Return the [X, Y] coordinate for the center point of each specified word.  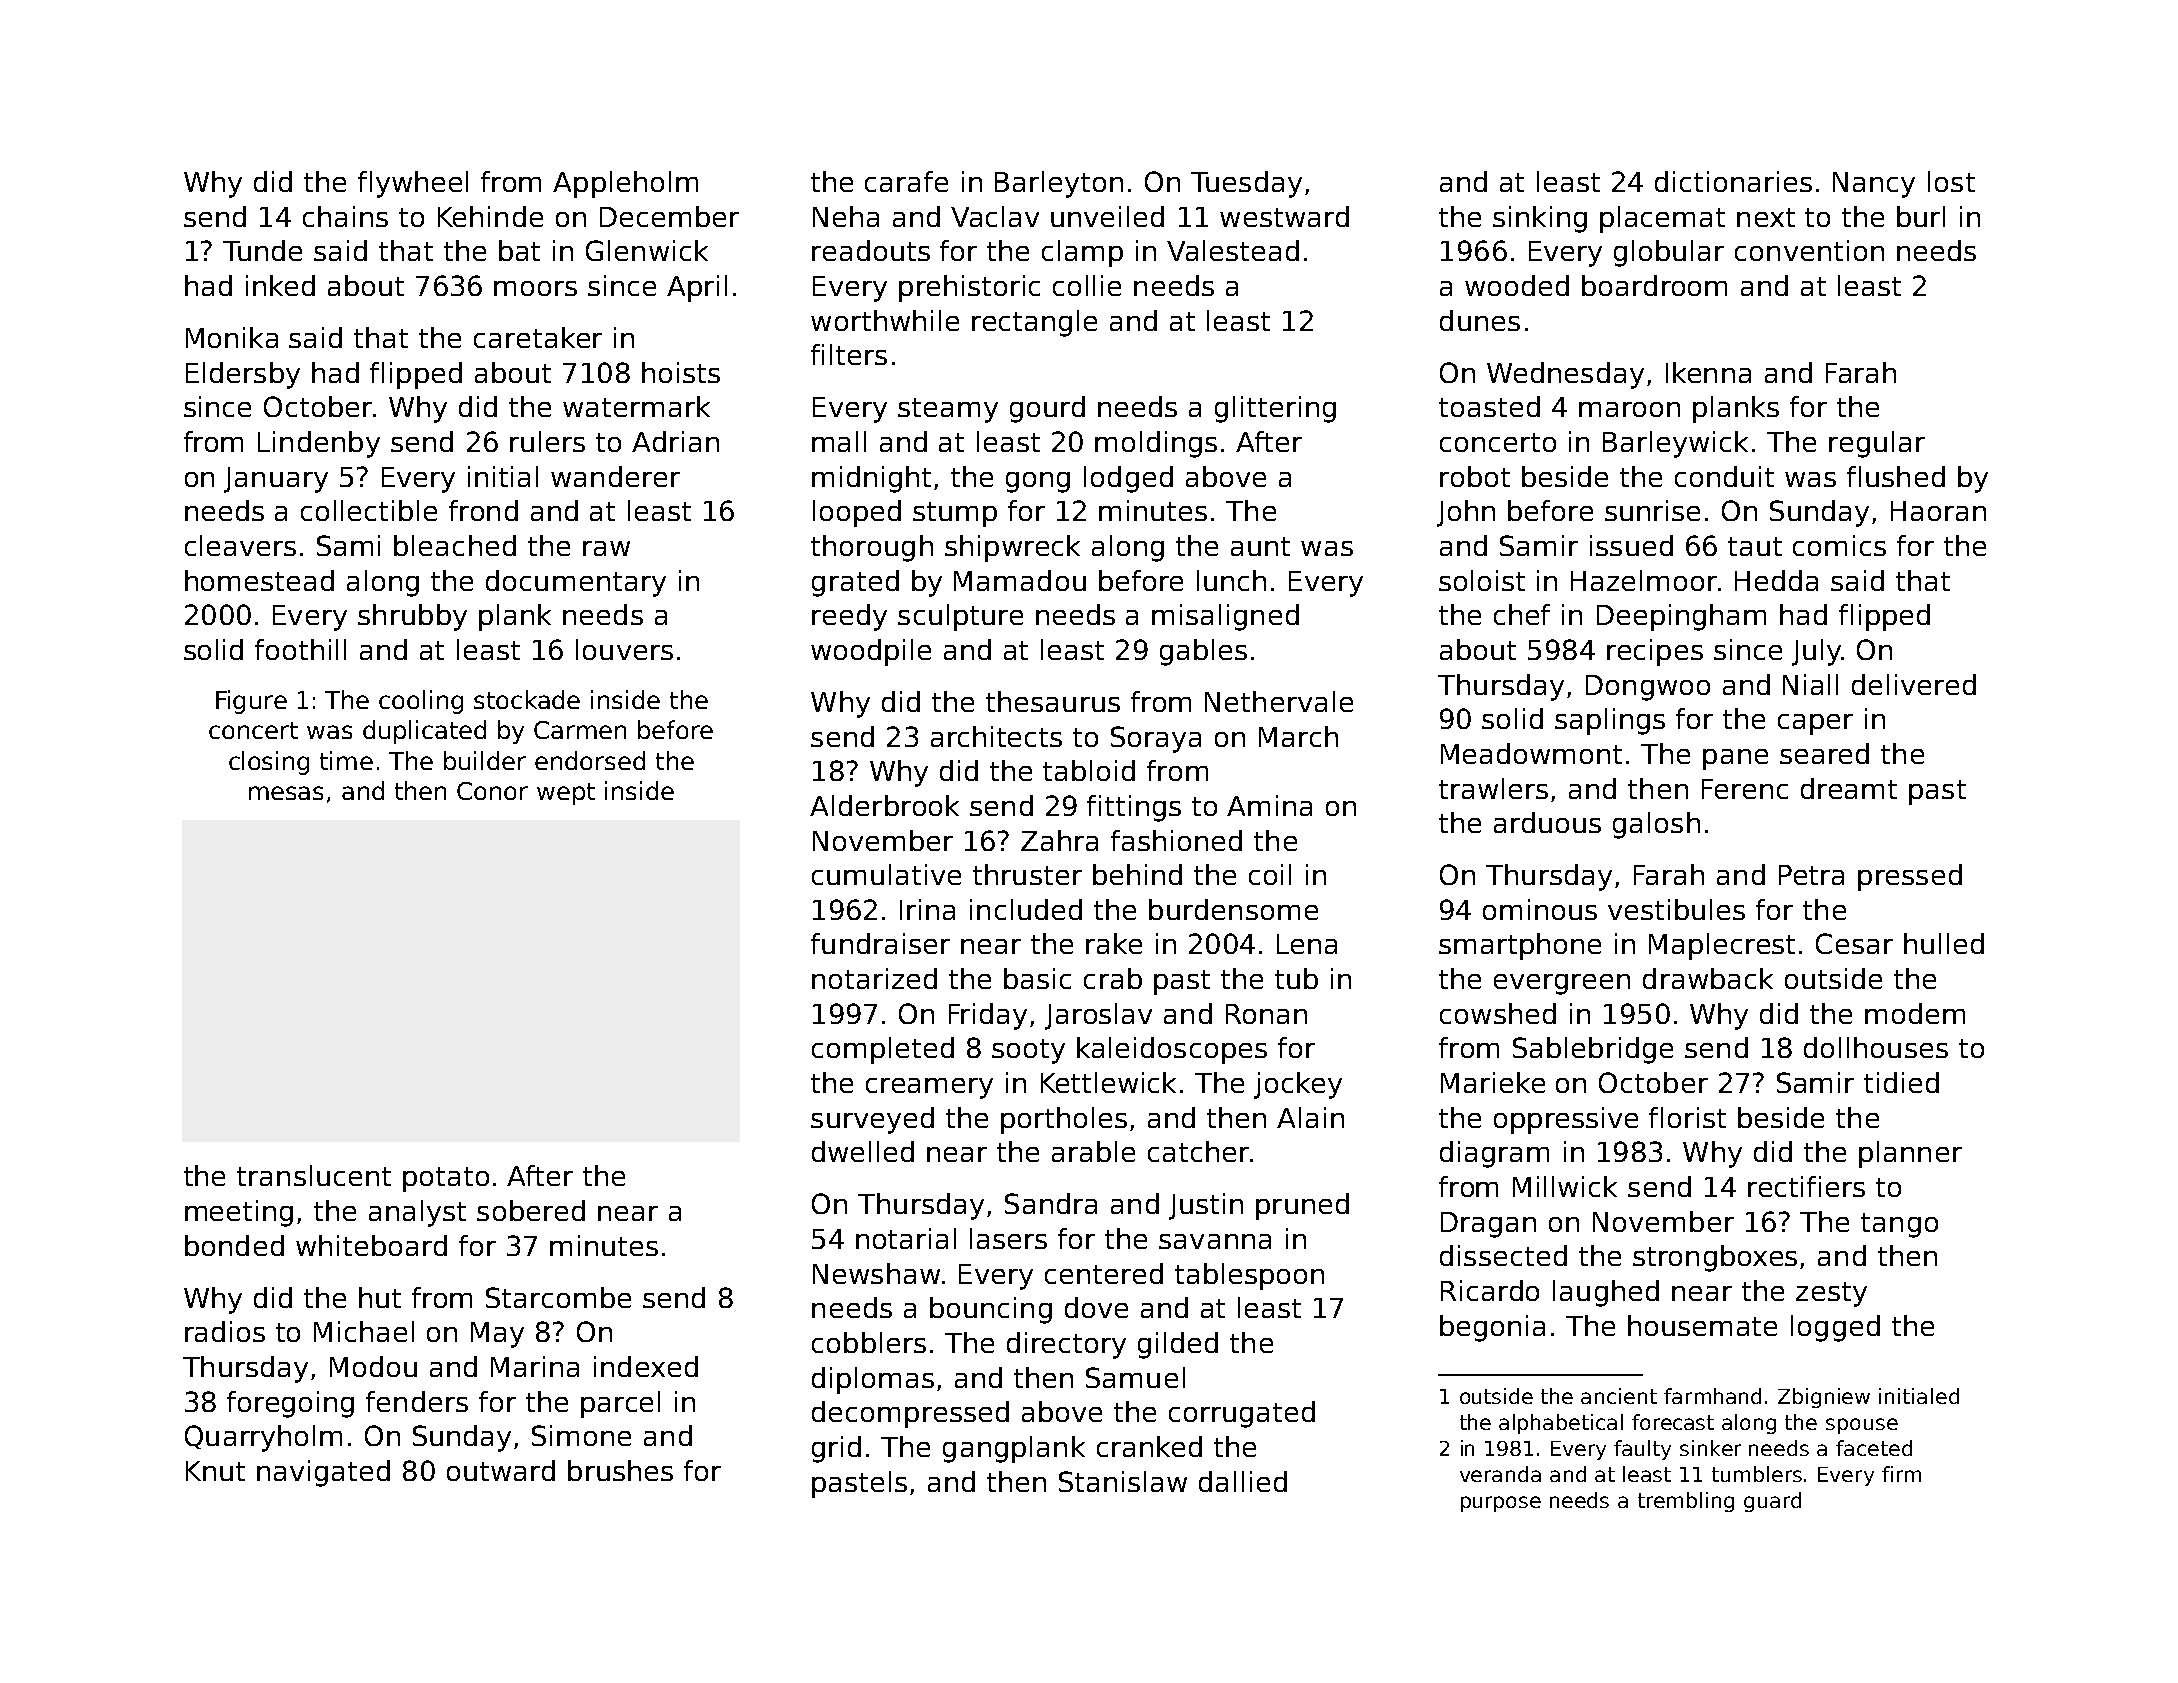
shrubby [412, 617]
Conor [492, 791]
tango [1899, 1225]
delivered [1914, 684]
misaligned [1225, 617]
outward [501, 1470]
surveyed [872, 1120]
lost [1951, 181]
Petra [1811, 875]
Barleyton [1059, 184]
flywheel [413, 184]
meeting [239, 1213]
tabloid [1089, 770]
